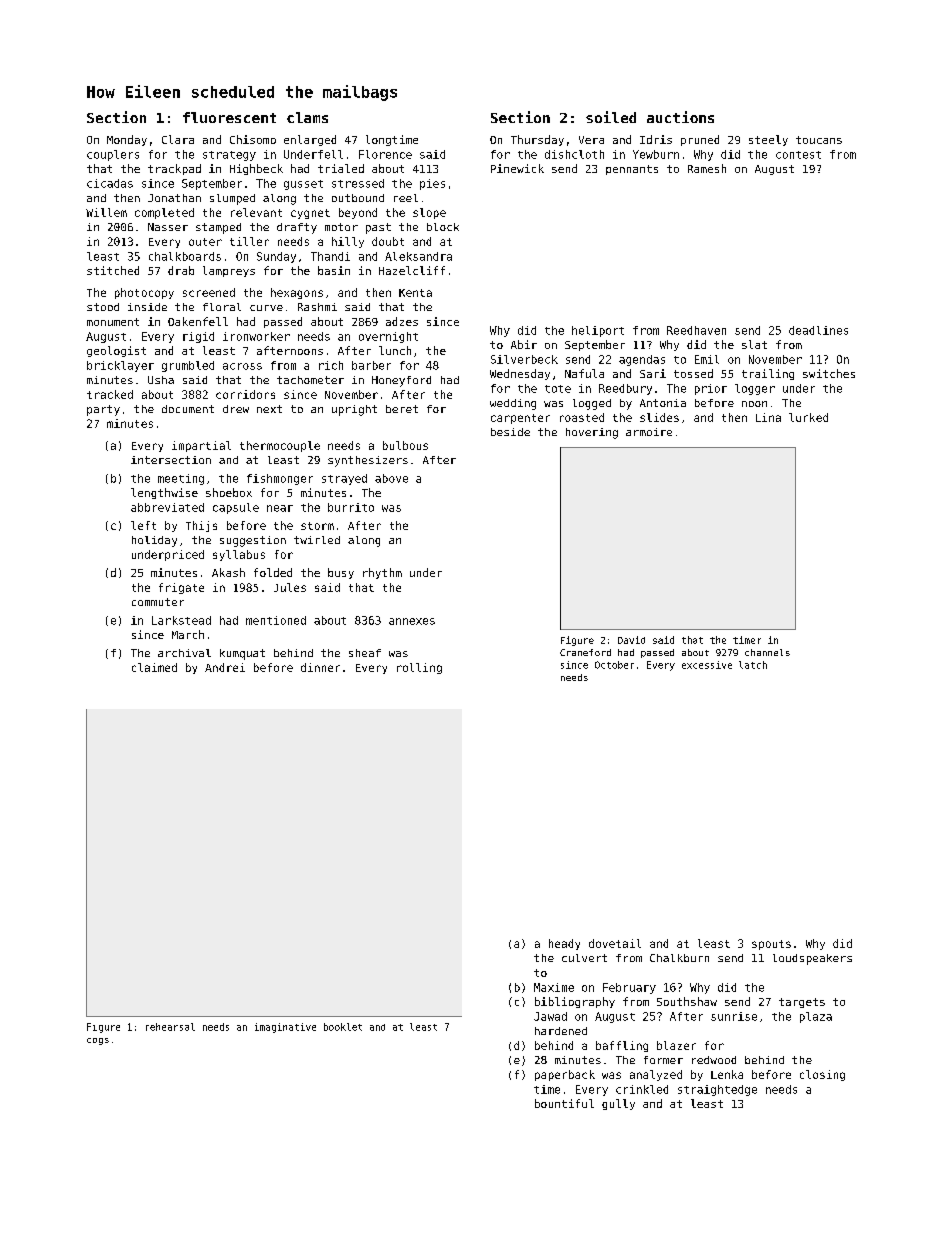 The width and height of the page is (952, 1233). What do you see at coordinates (415, 293) in the page?
I see `Kenta` at bounding box center [415, 293].
